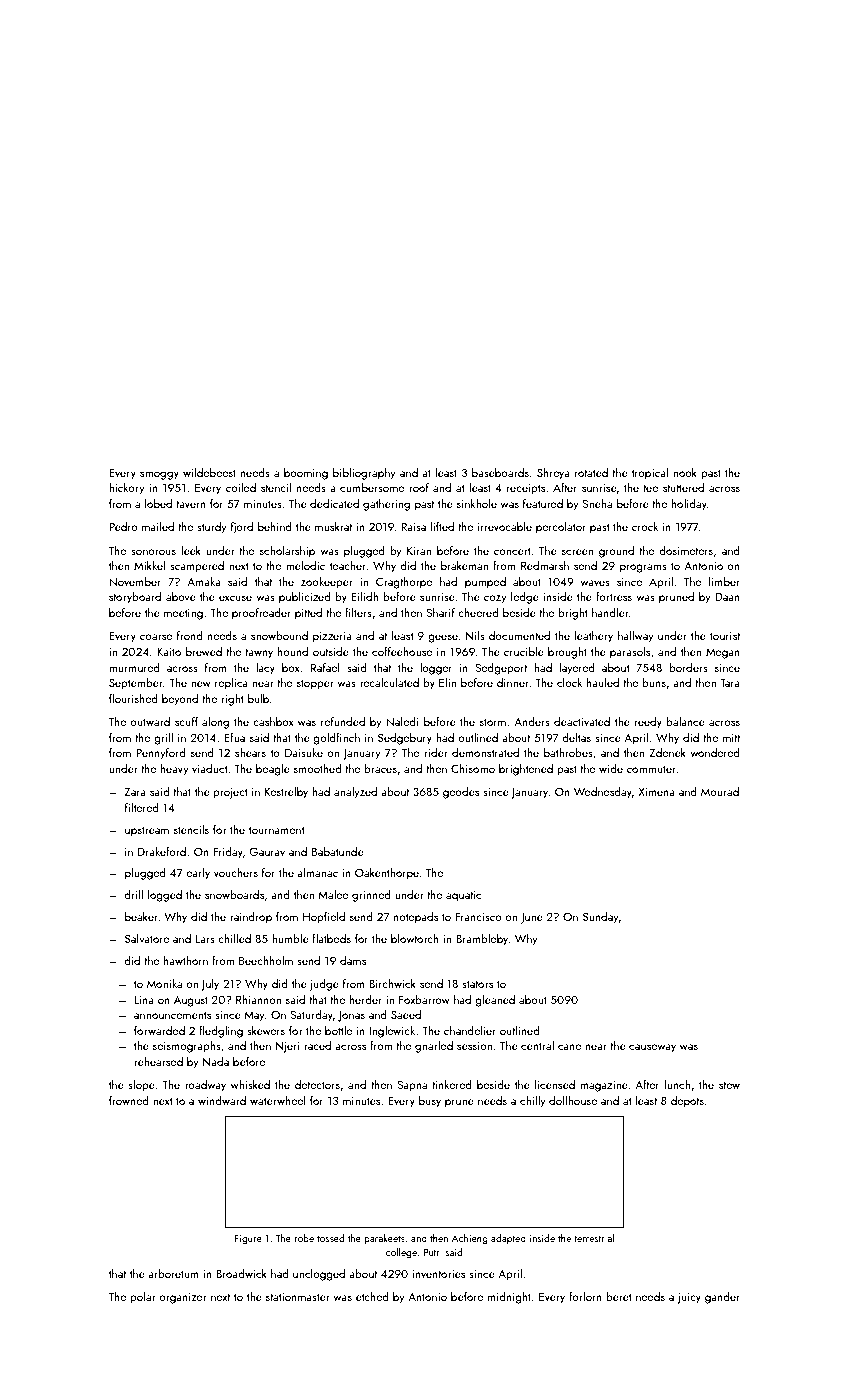 The height and width of the image is (1400, 849). What do you see at coordinates (482, 940) in the image?
I see `Brambleby` at bounding box center [482, 940].
